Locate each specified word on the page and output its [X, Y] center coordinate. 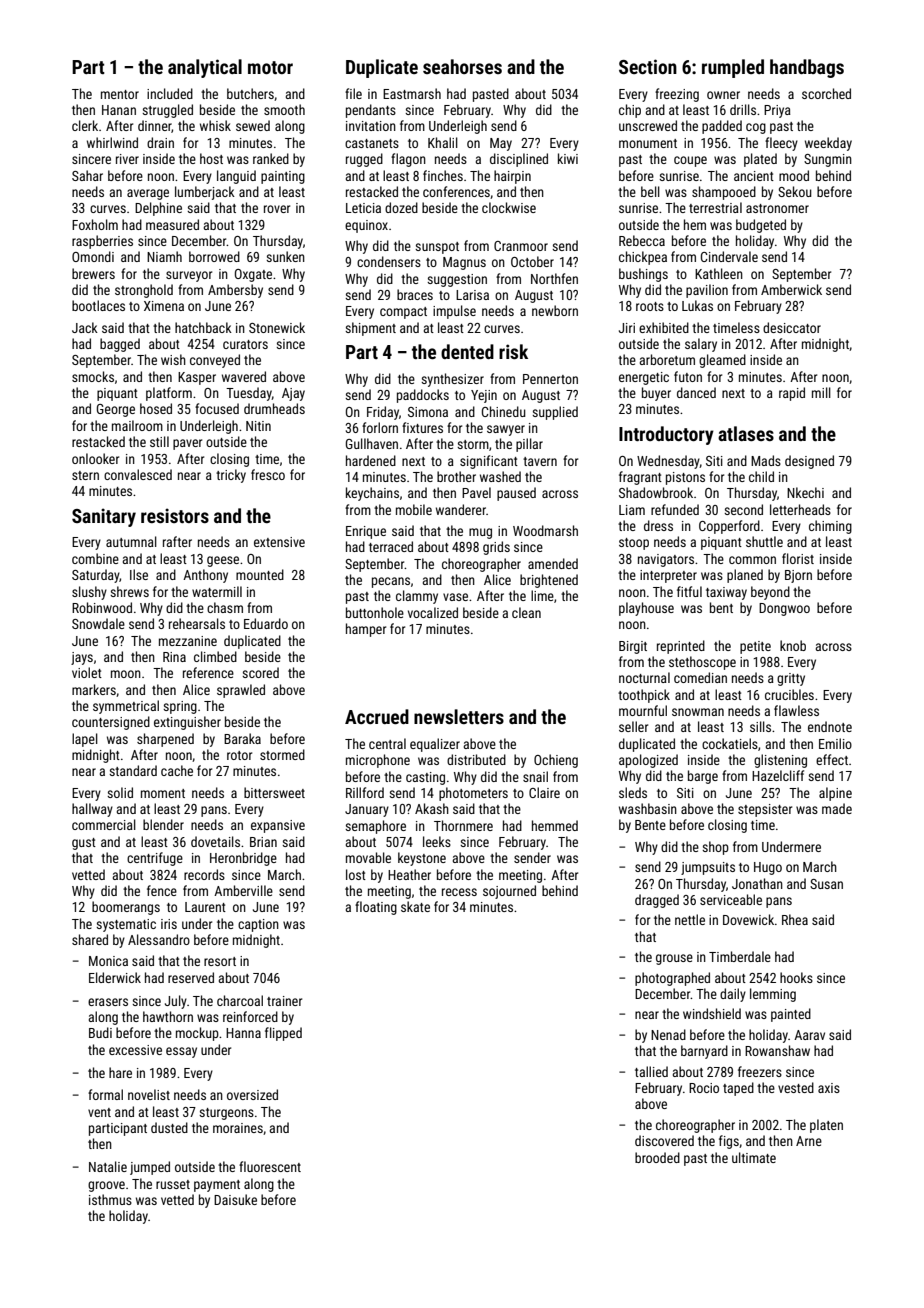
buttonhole [375, 612]
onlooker [95, 458]
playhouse [646, 609]
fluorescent [270, 1166]
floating [376, 908]
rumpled [733, 68]
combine [95, 558]
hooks [796, 977]
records [204, 874]
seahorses [462, 66]
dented [467, 351]
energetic [644, 378]
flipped [283, 1034]
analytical [205, 68]
